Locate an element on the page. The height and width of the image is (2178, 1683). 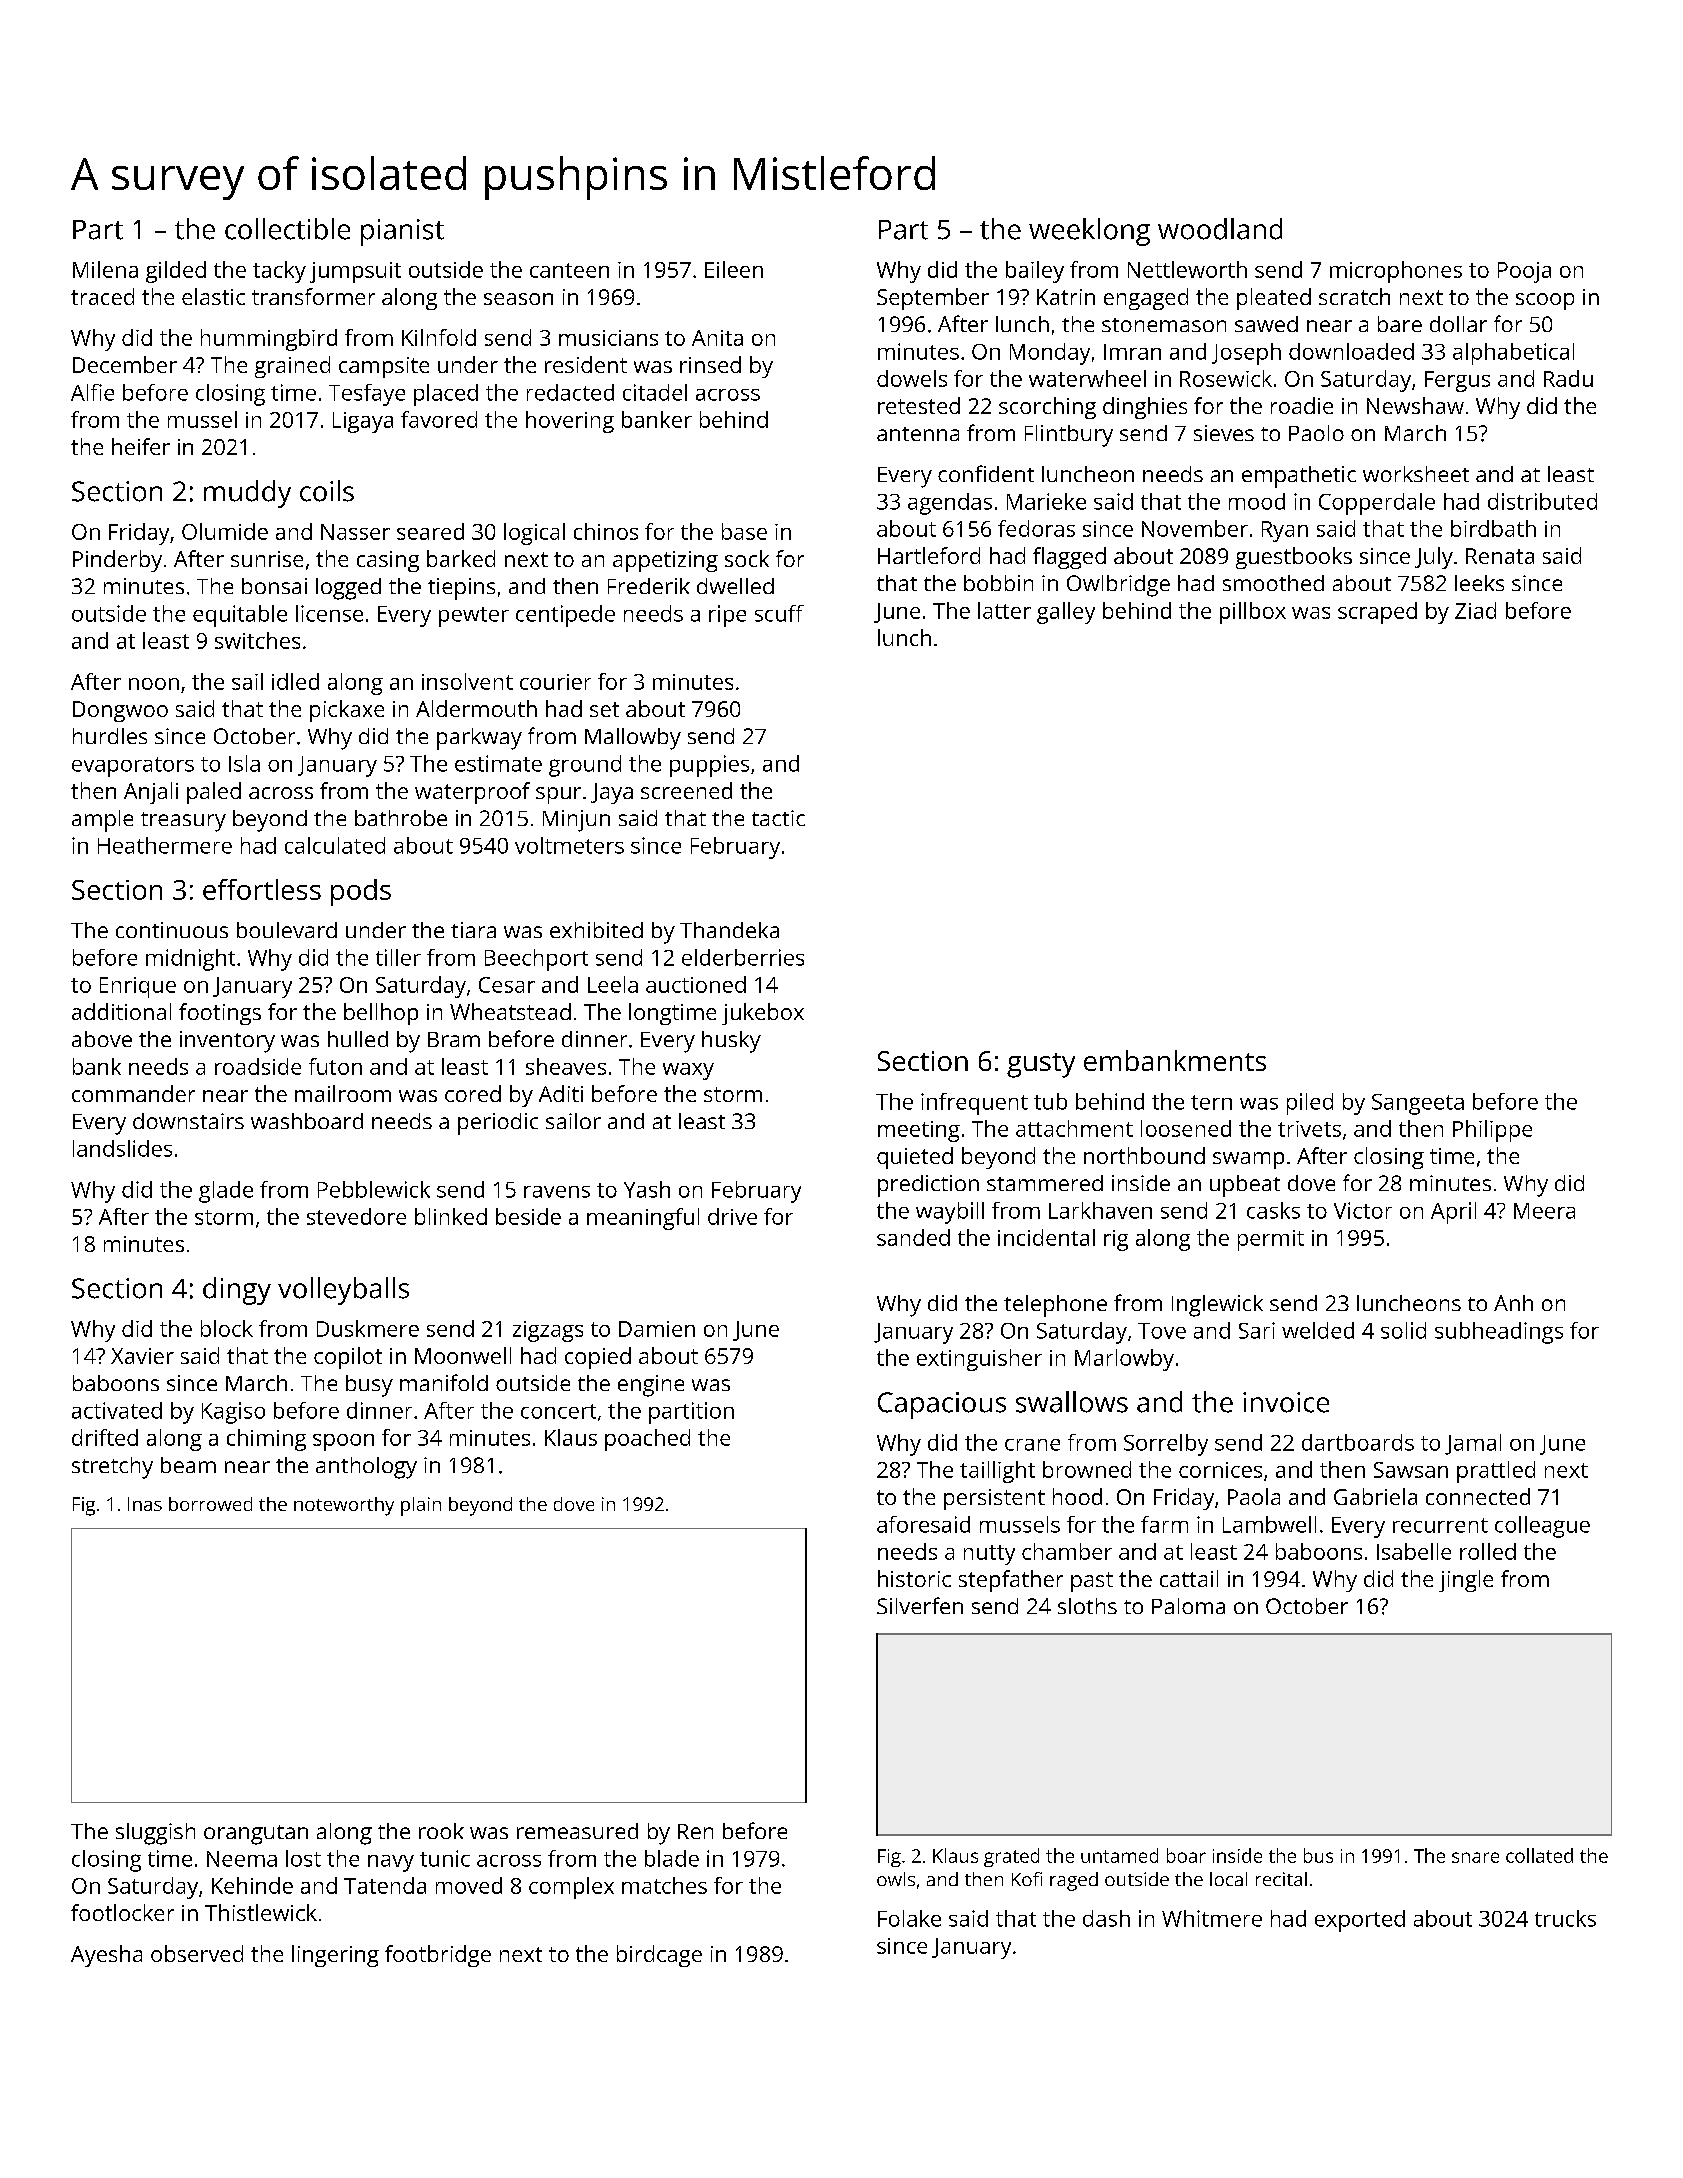
distributed is located at coordinates (1542, 501).
